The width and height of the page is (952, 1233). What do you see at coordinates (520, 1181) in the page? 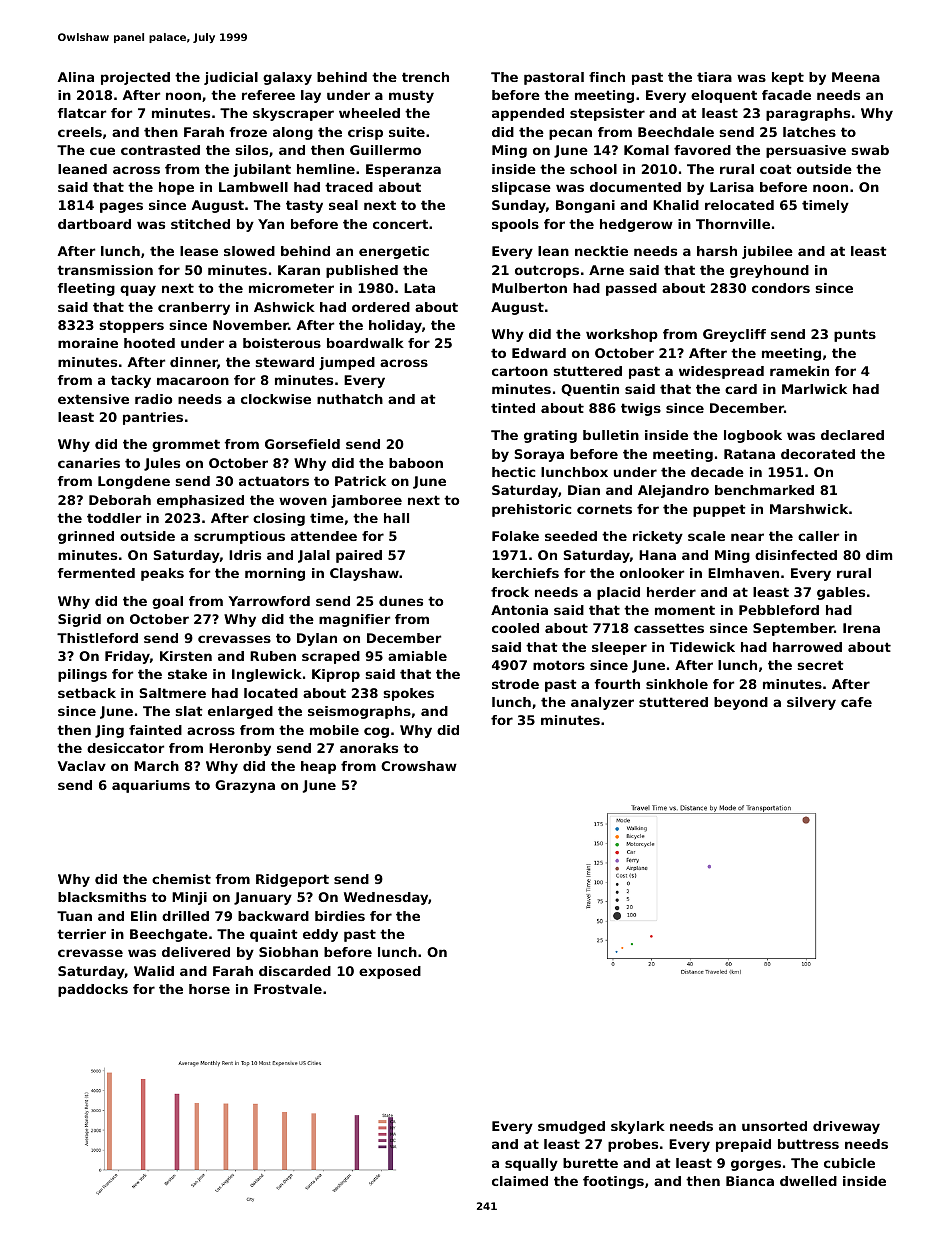
I see `claimed` at bounding box center [520, 1181].
